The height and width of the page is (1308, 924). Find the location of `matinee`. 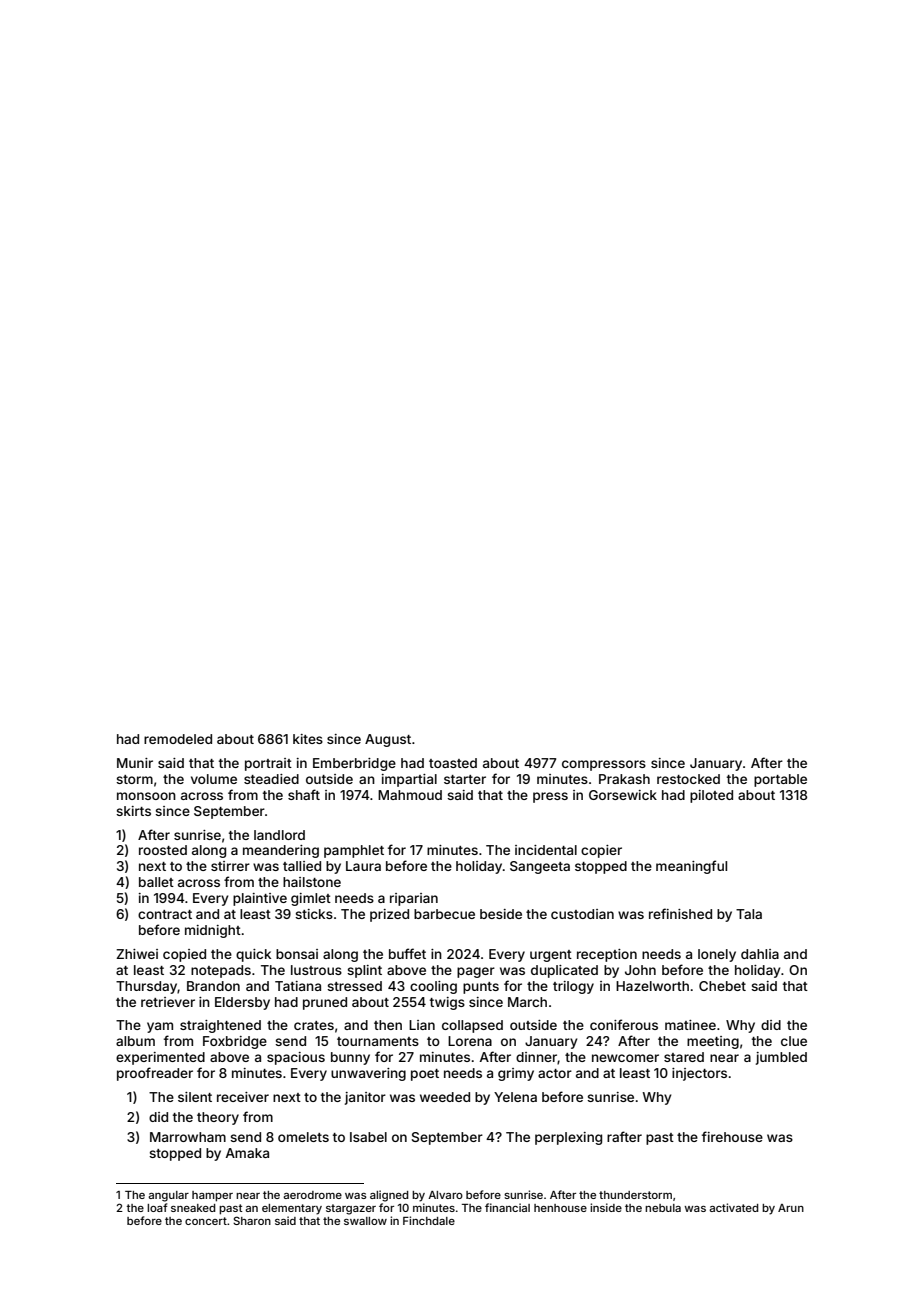

matinee is located at coordinates (690, 1025).
